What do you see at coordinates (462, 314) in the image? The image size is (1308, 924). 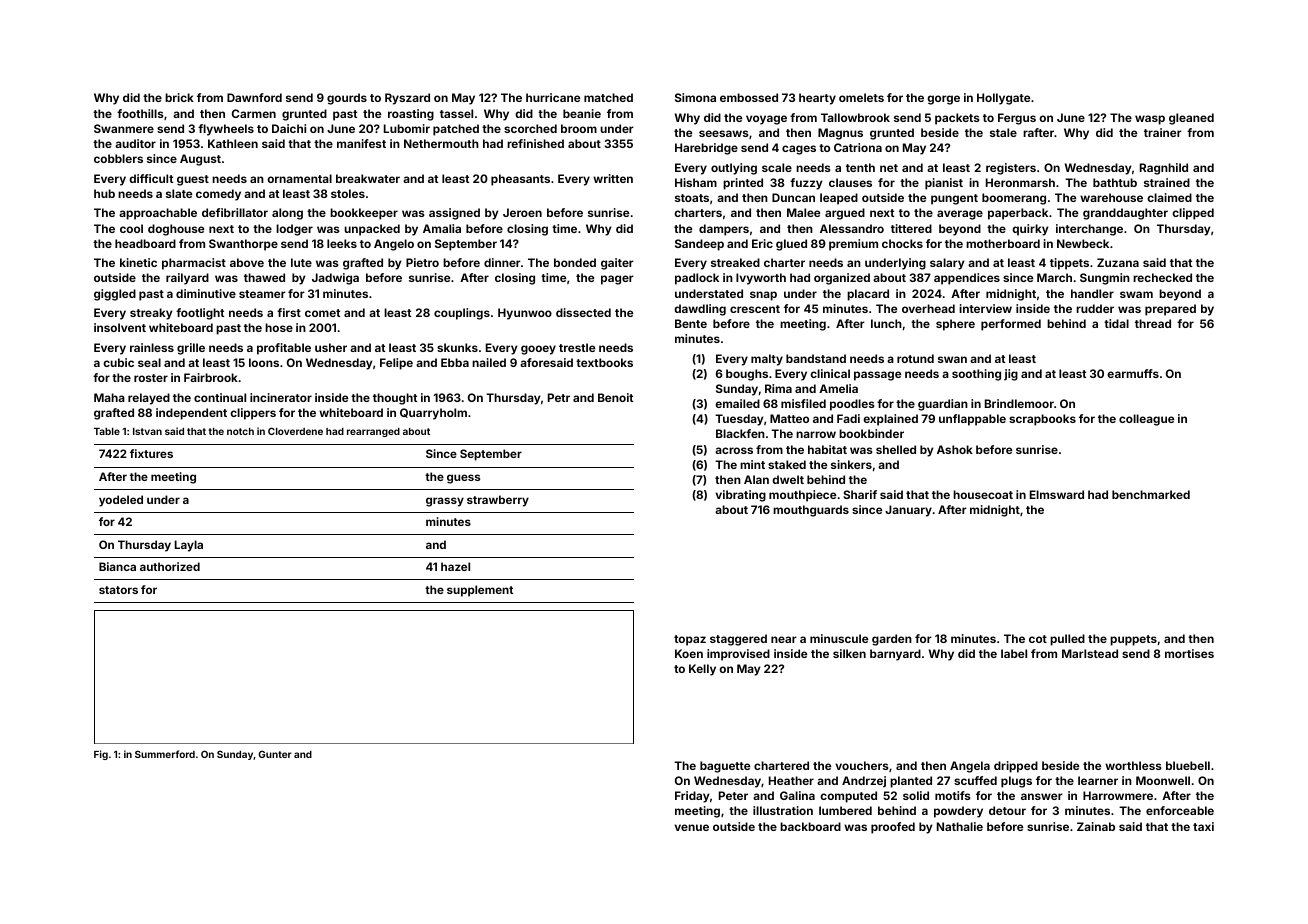 I see `couplings` at bounding box center [462, 314].
